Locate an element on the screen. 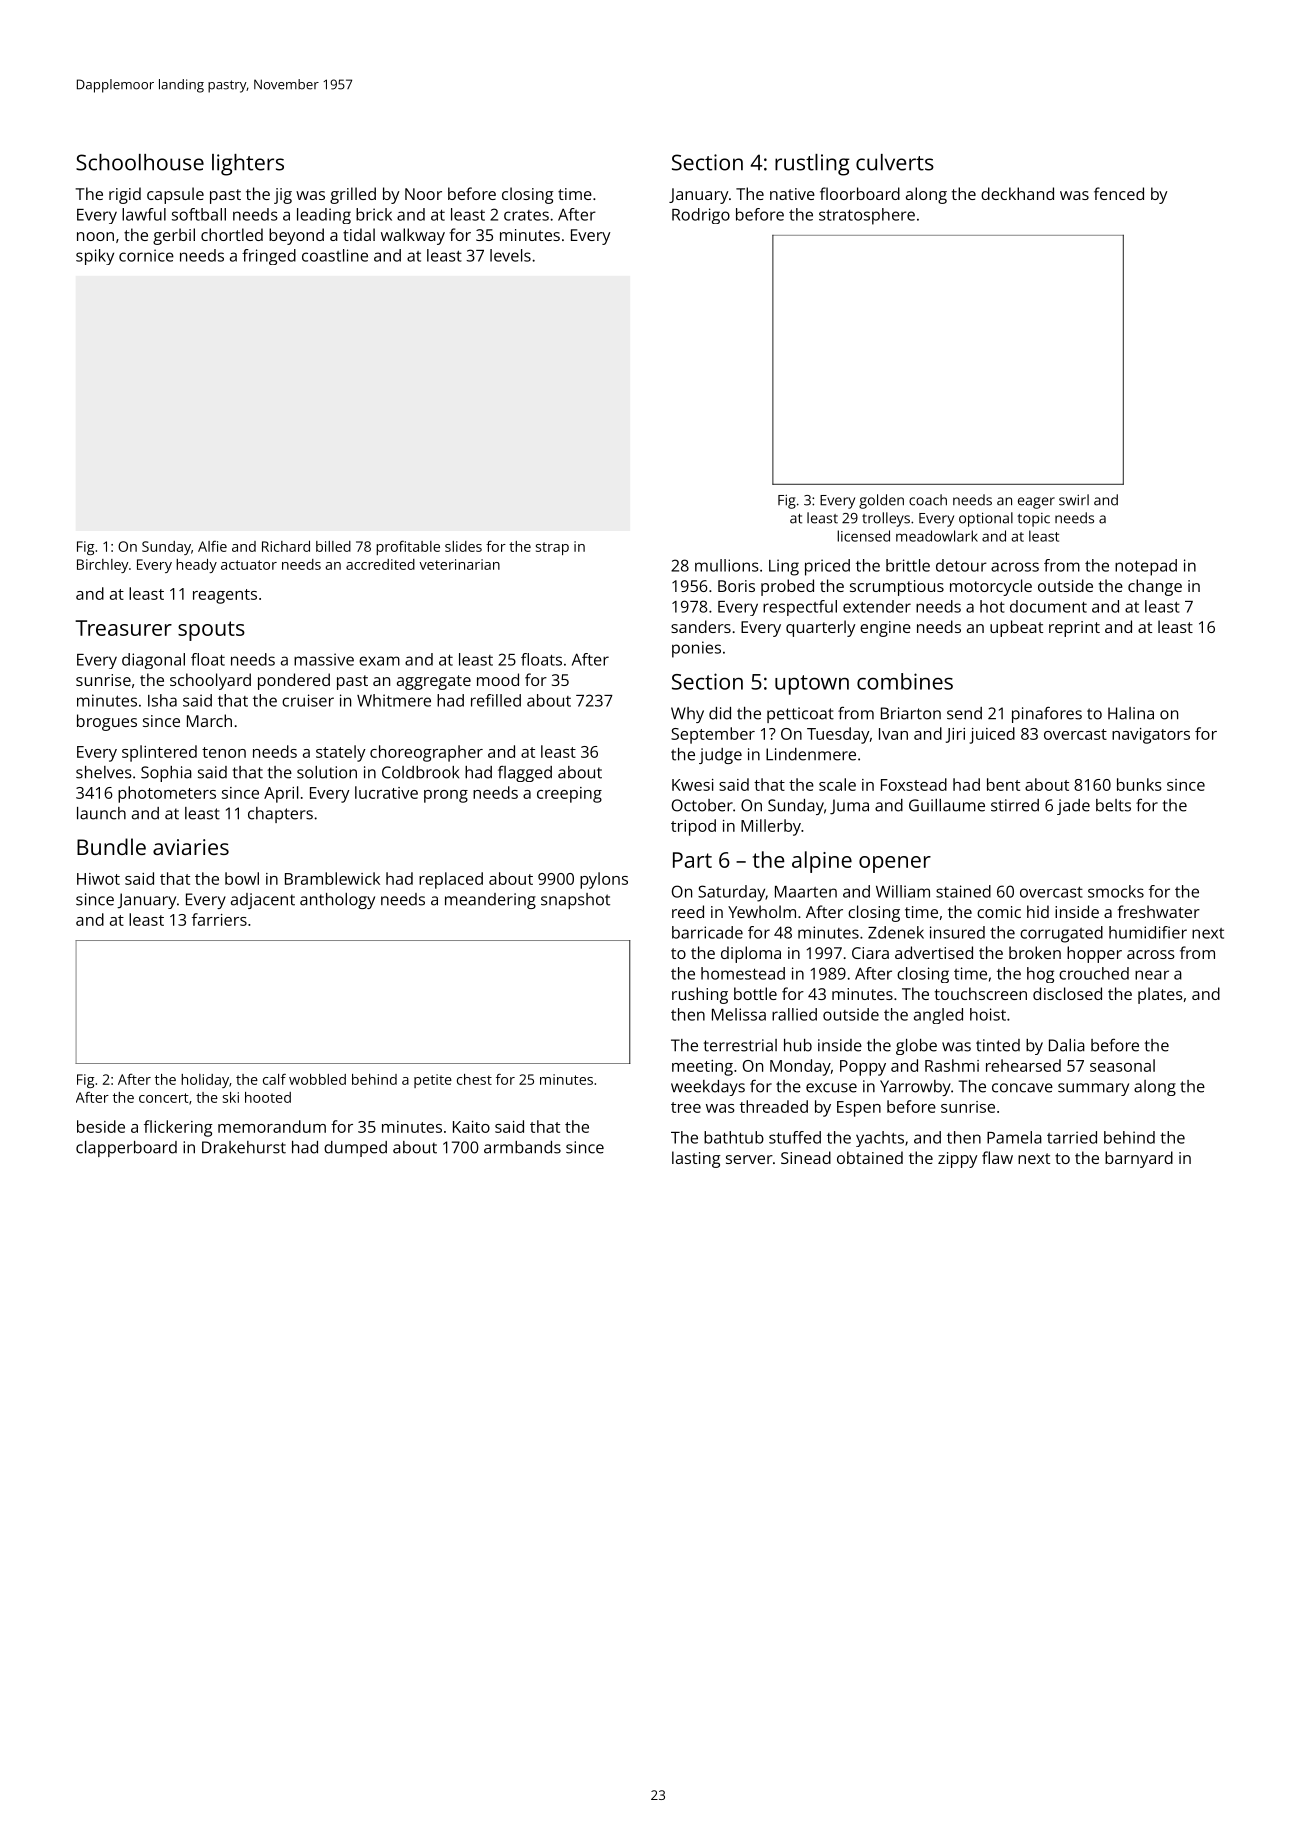 This screenshot has width=1301, height=1840. reagents is located at coordinates (225, 596).
